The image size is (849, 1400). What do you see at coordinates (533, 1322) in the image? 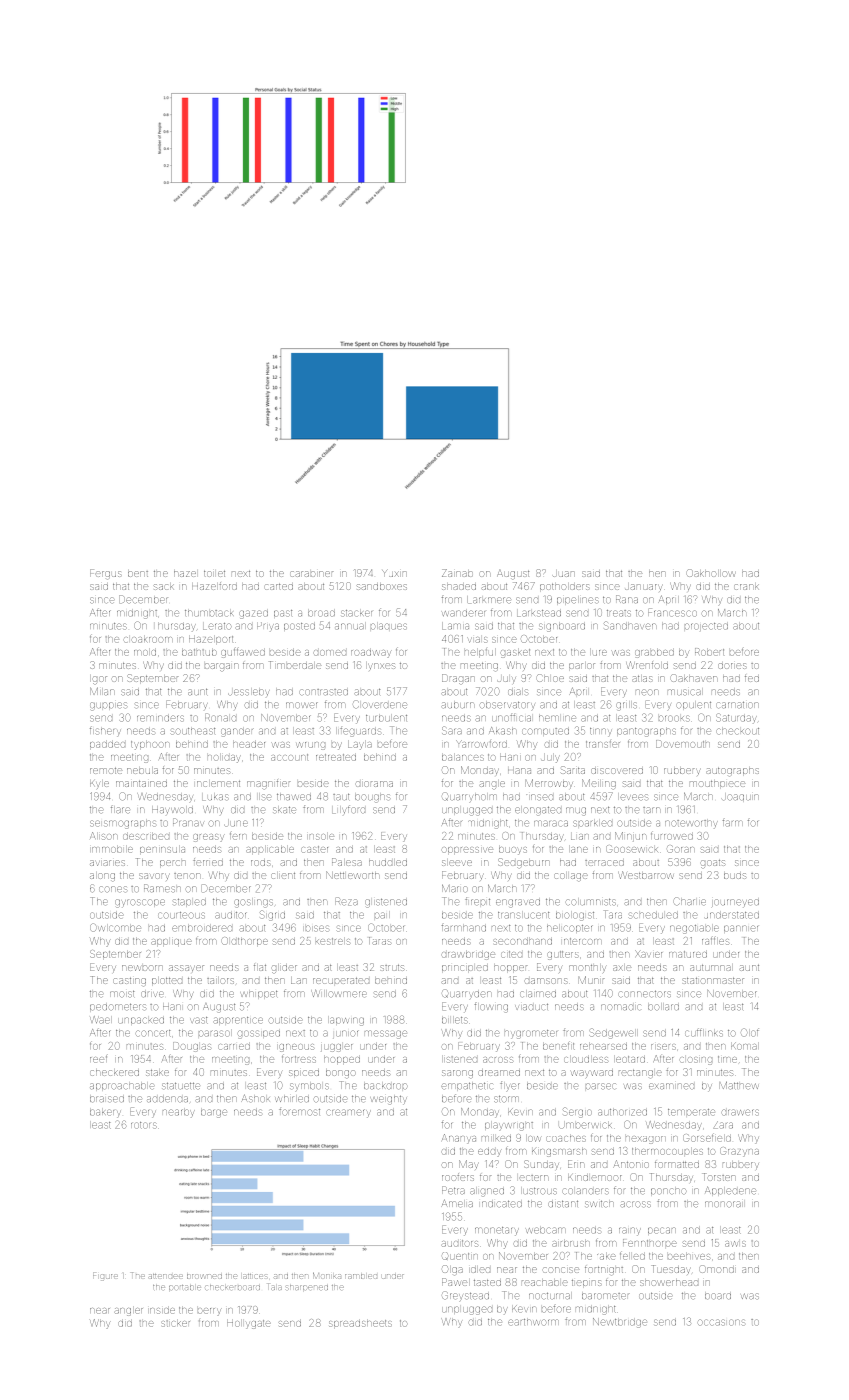
I see `earthworm` at bounding box center [533, 1322].
